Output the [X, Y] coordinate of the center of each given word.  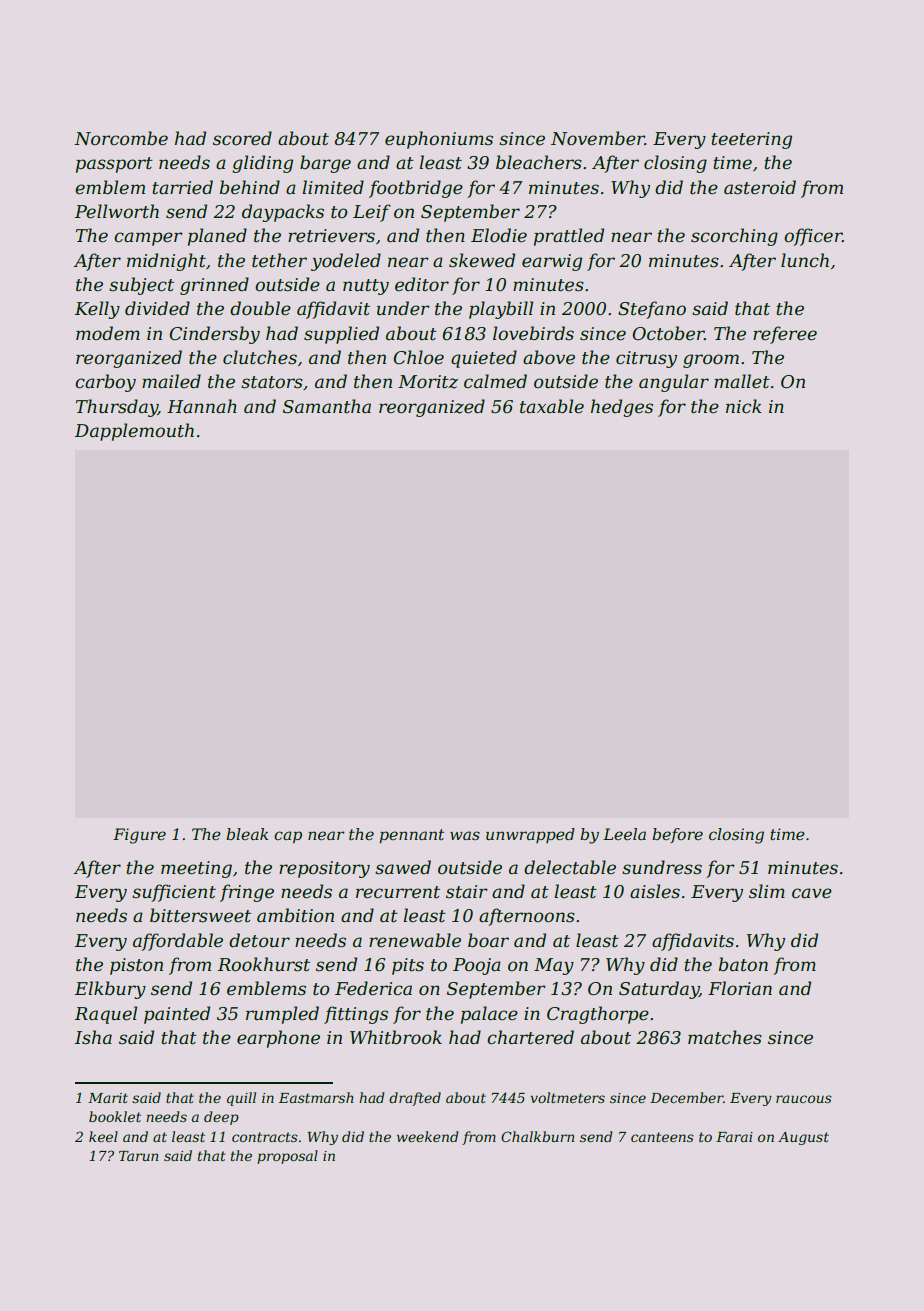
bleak [247, 834]
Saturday [659, 990]
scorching [734, 237]
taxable [552, 406]
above [549, 357]
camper [148, 239]
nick [744, 406]
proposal [287, 1157]
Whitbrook [396, 1037]
